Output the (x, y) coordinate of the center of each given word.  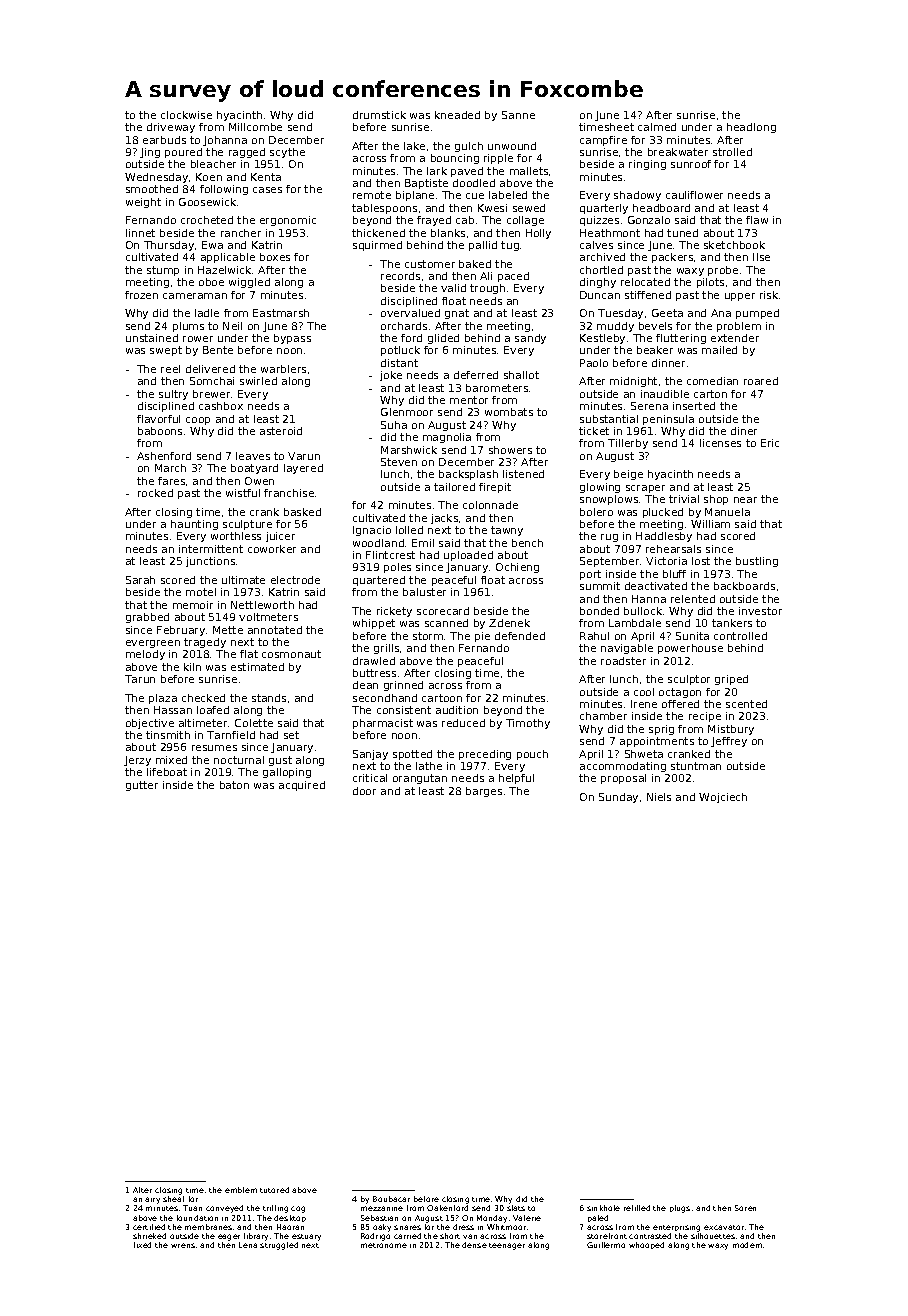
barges (484, 792)
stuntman (696, 766)
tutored (274, 1190)
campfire (603, 141)
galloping (287, 773)
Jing (150, 153)
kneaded (457, 115)
